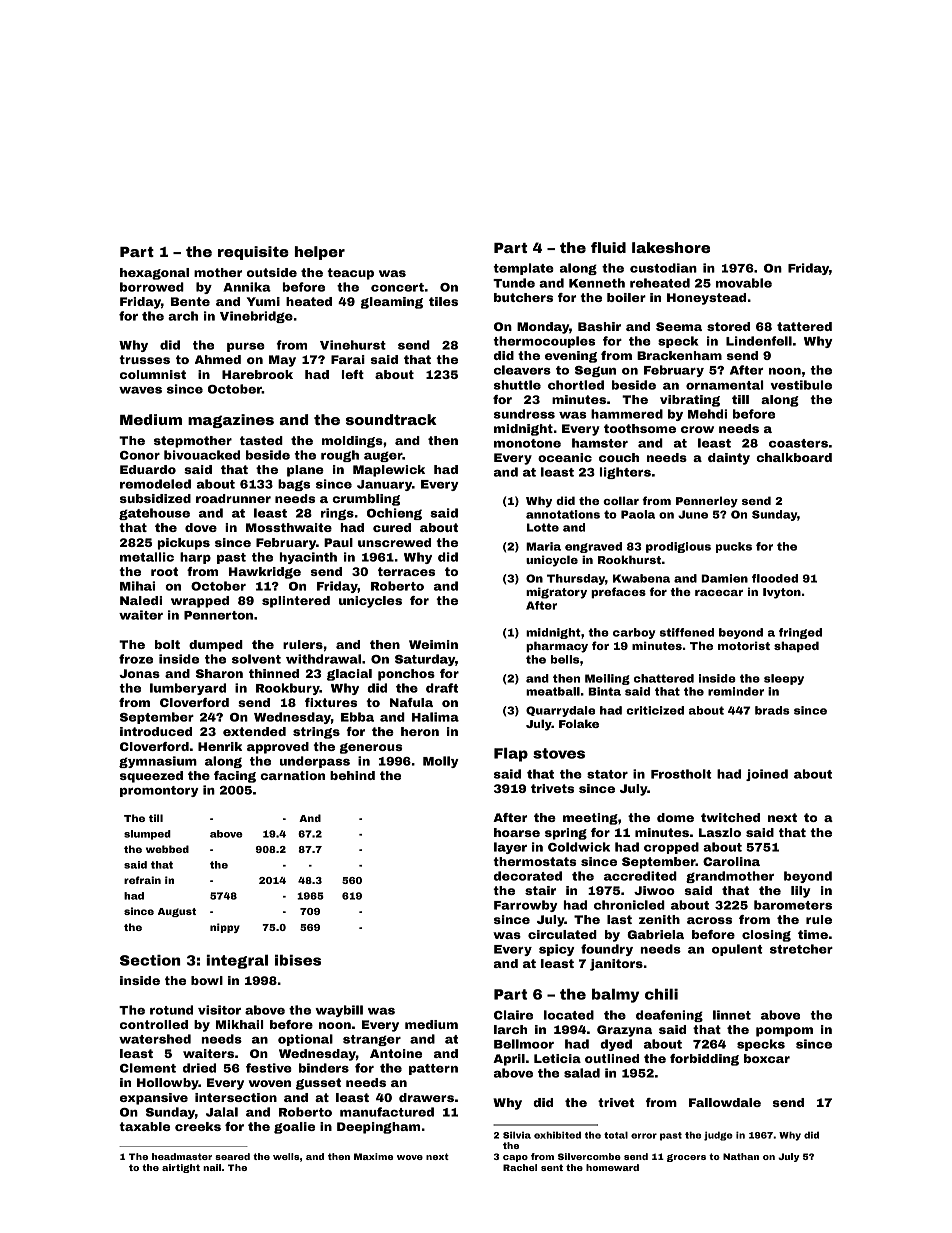  I want to click on taxable, so click(144, 1126).
